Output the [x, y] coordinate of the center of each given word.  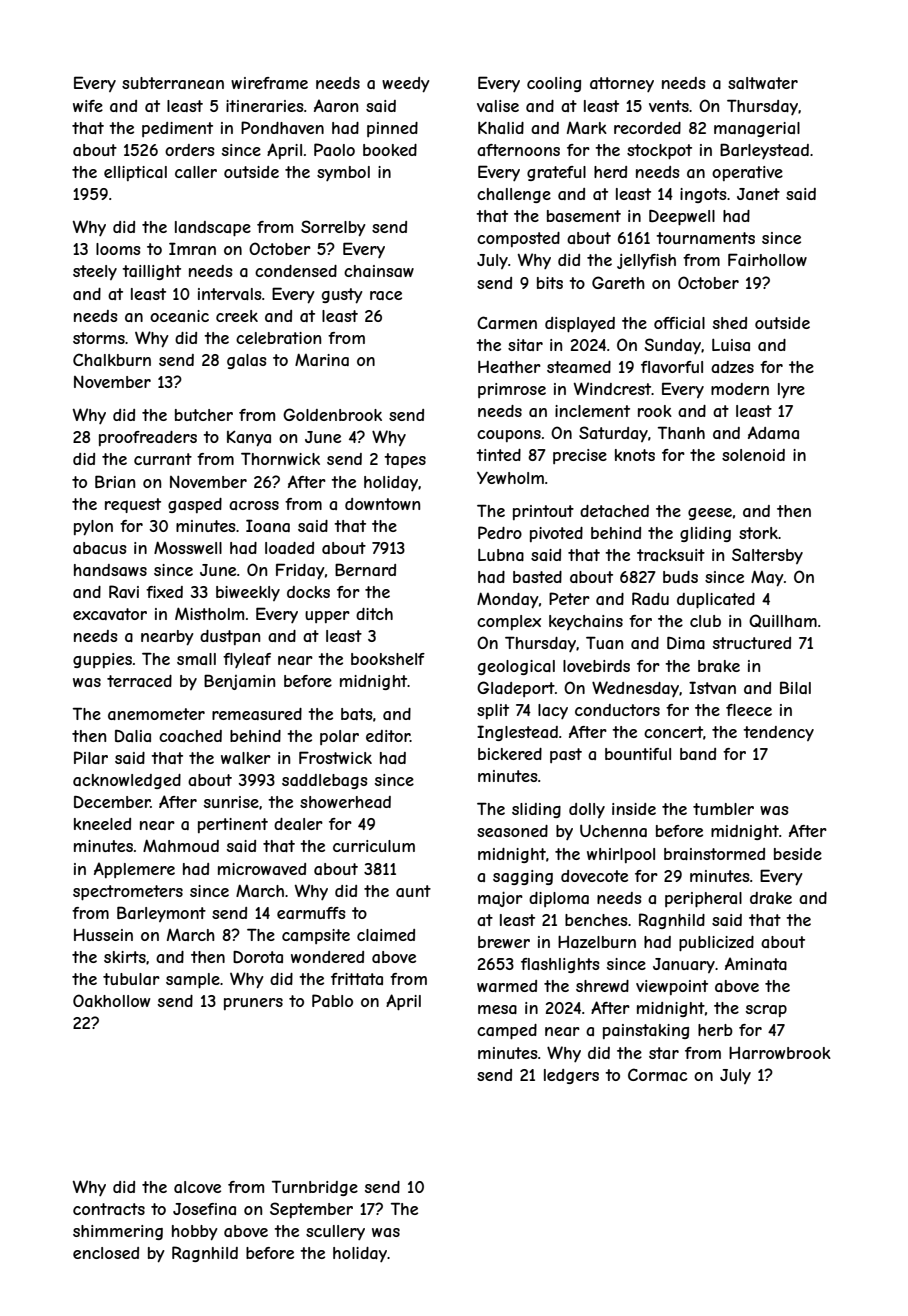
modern [740, 389]
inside [634, 809]
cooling [554, 84]
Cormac [658, 1074]
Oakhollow [111, 1000]
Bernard [365, 569]
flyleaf [247, 660]
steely [95, 272]
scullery [335, 1232]
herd [610, 172]
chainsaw [379, 271]
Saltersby [767, 556]
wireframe [269, 83]
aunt [413, 891]
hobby [195, 1233]
